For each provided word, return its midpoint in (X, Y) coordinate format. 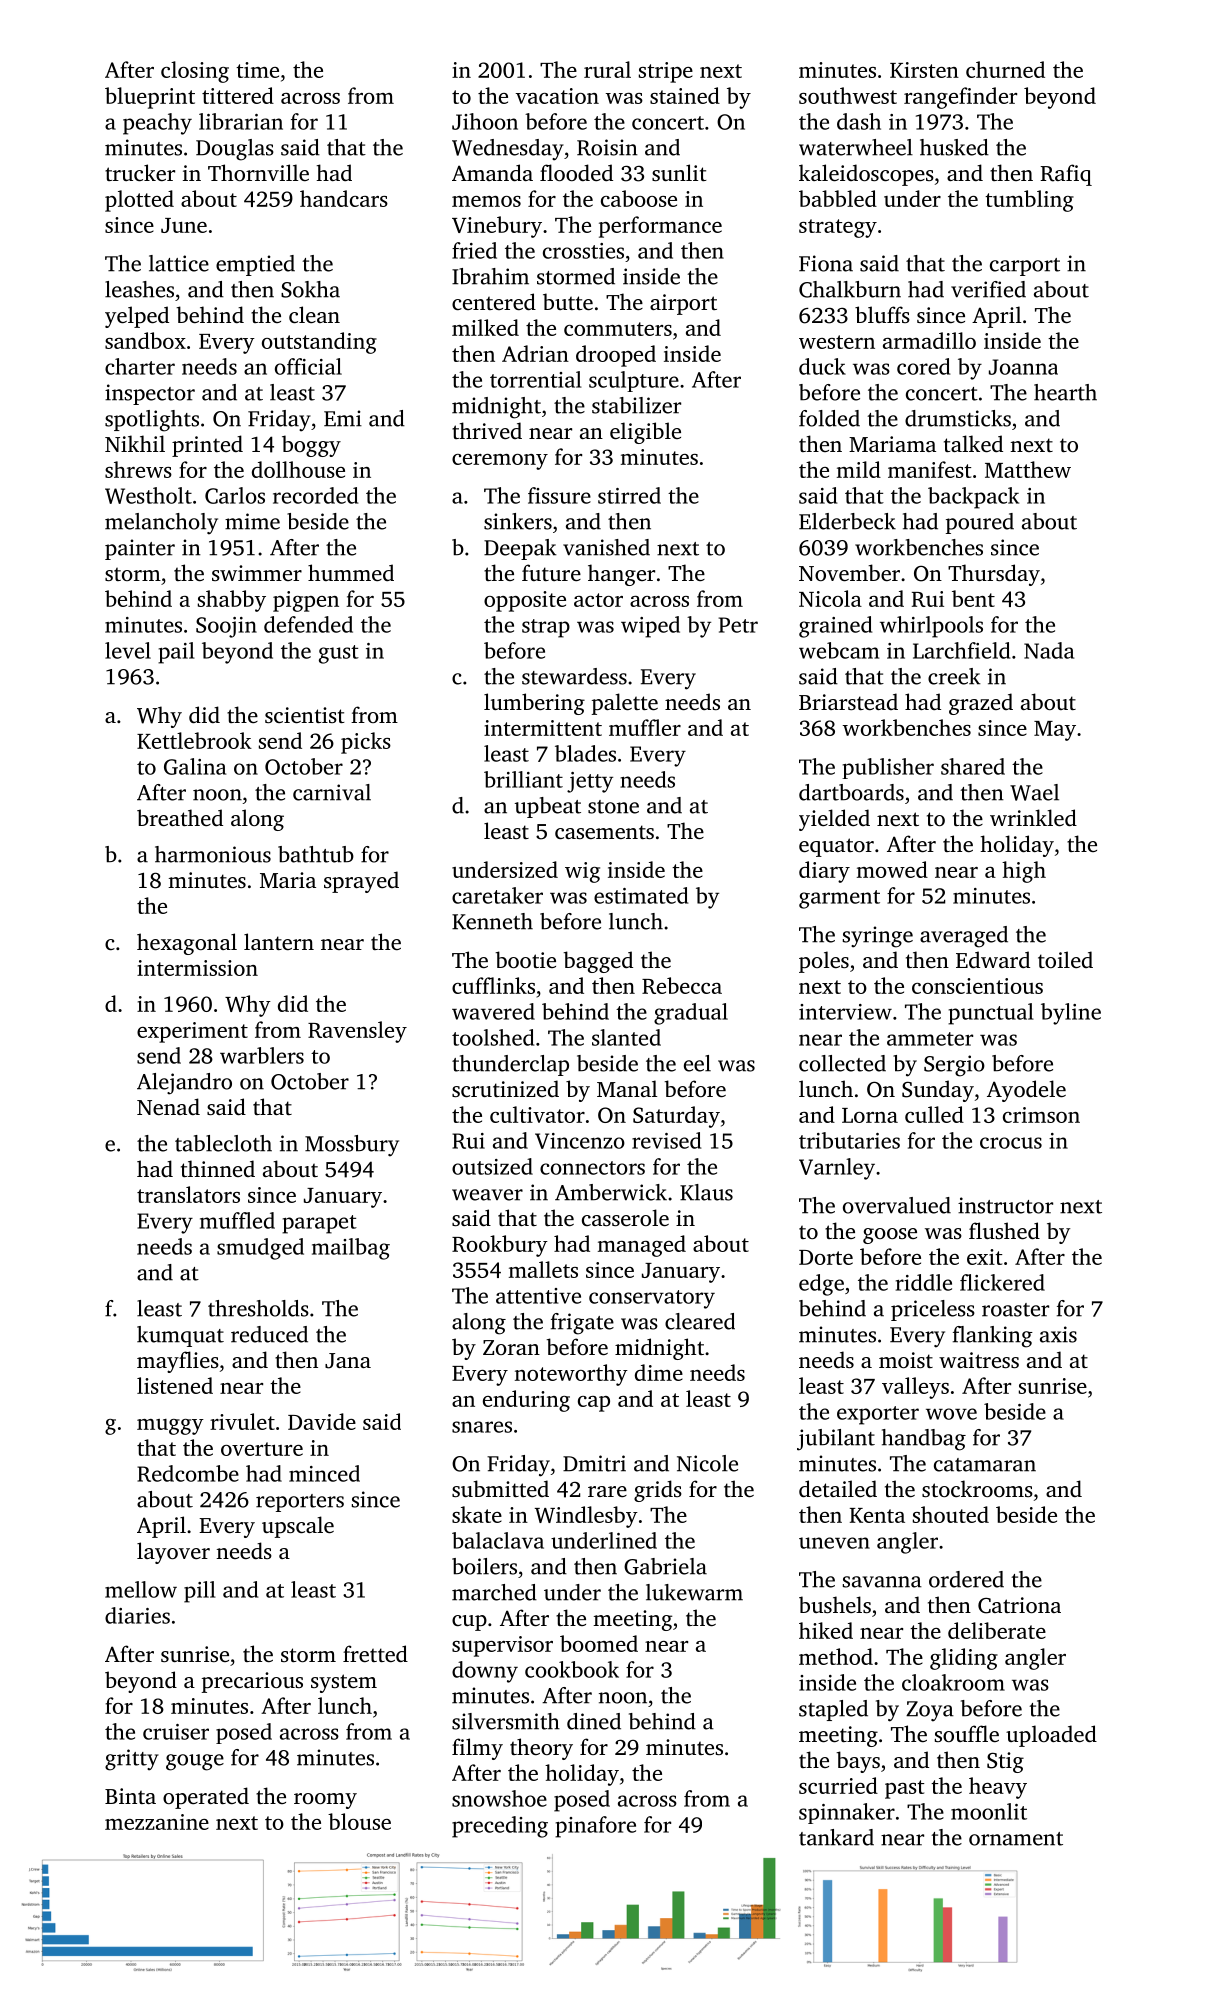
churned (1005, 69)
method (836, 1656)
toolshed (493, 1037)
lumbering (534, 704)
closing (195, 72)
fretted (375, 1653)
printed (207, 446)
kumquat (180, 1336)
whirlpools (931, 627)
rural (607, 69)
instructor (1005, 1205)
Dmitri (594, 1463)
